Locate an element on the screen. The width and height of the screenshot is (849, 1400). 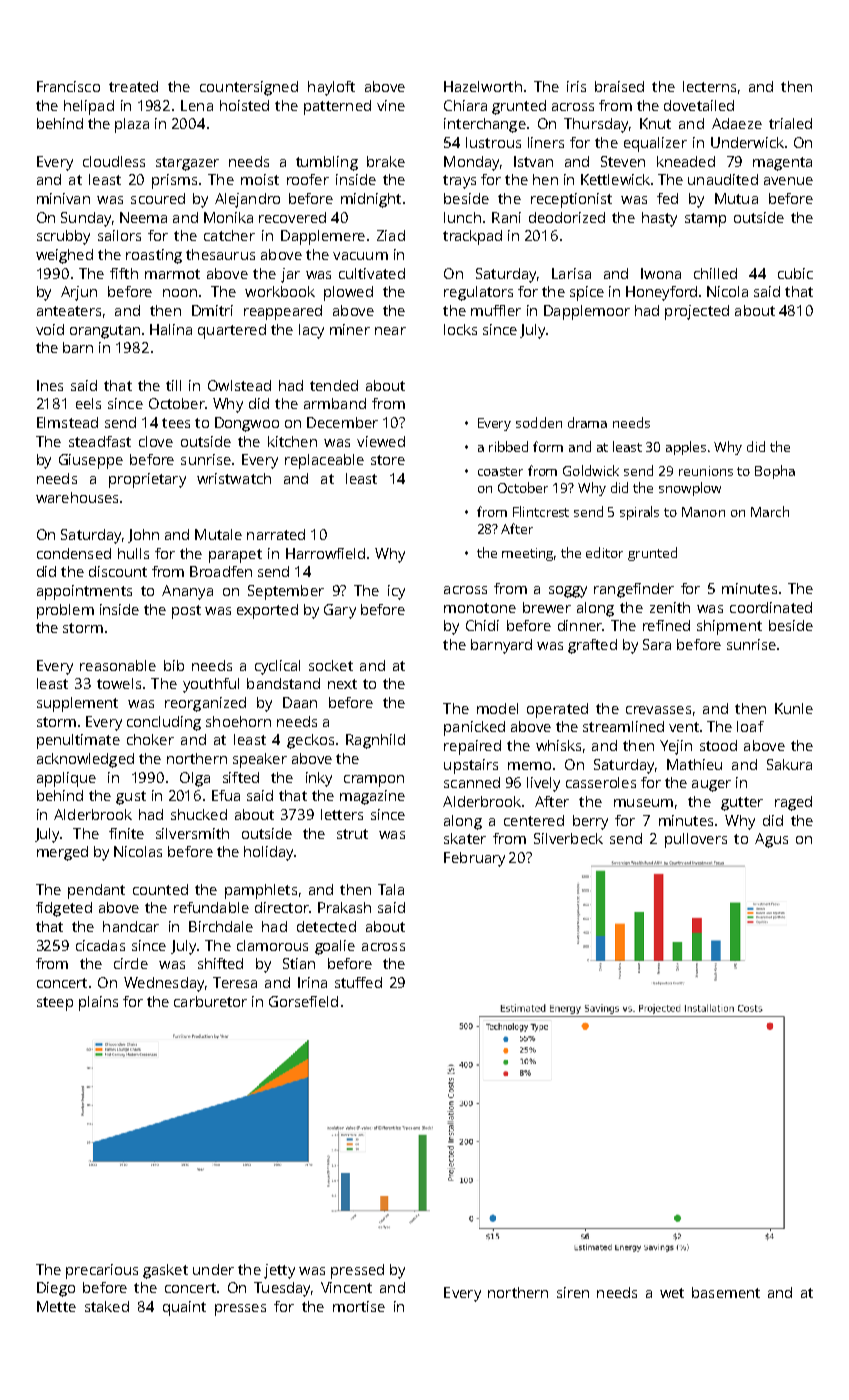
stood is located at coordinates (718, 745).
